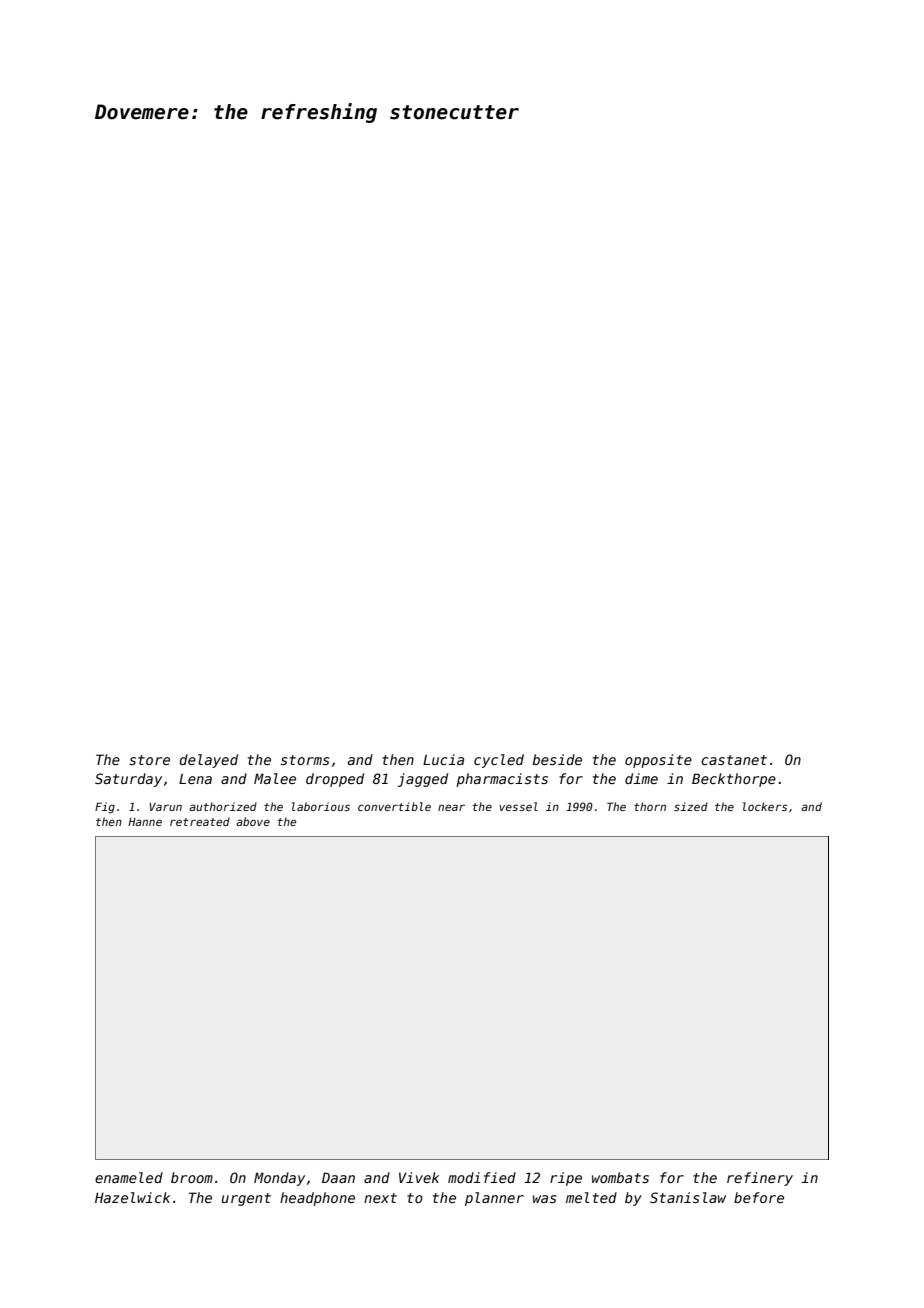  Describe the element at coordinates (279, 1179) in the screenshot. I see `Monday` at that location.
